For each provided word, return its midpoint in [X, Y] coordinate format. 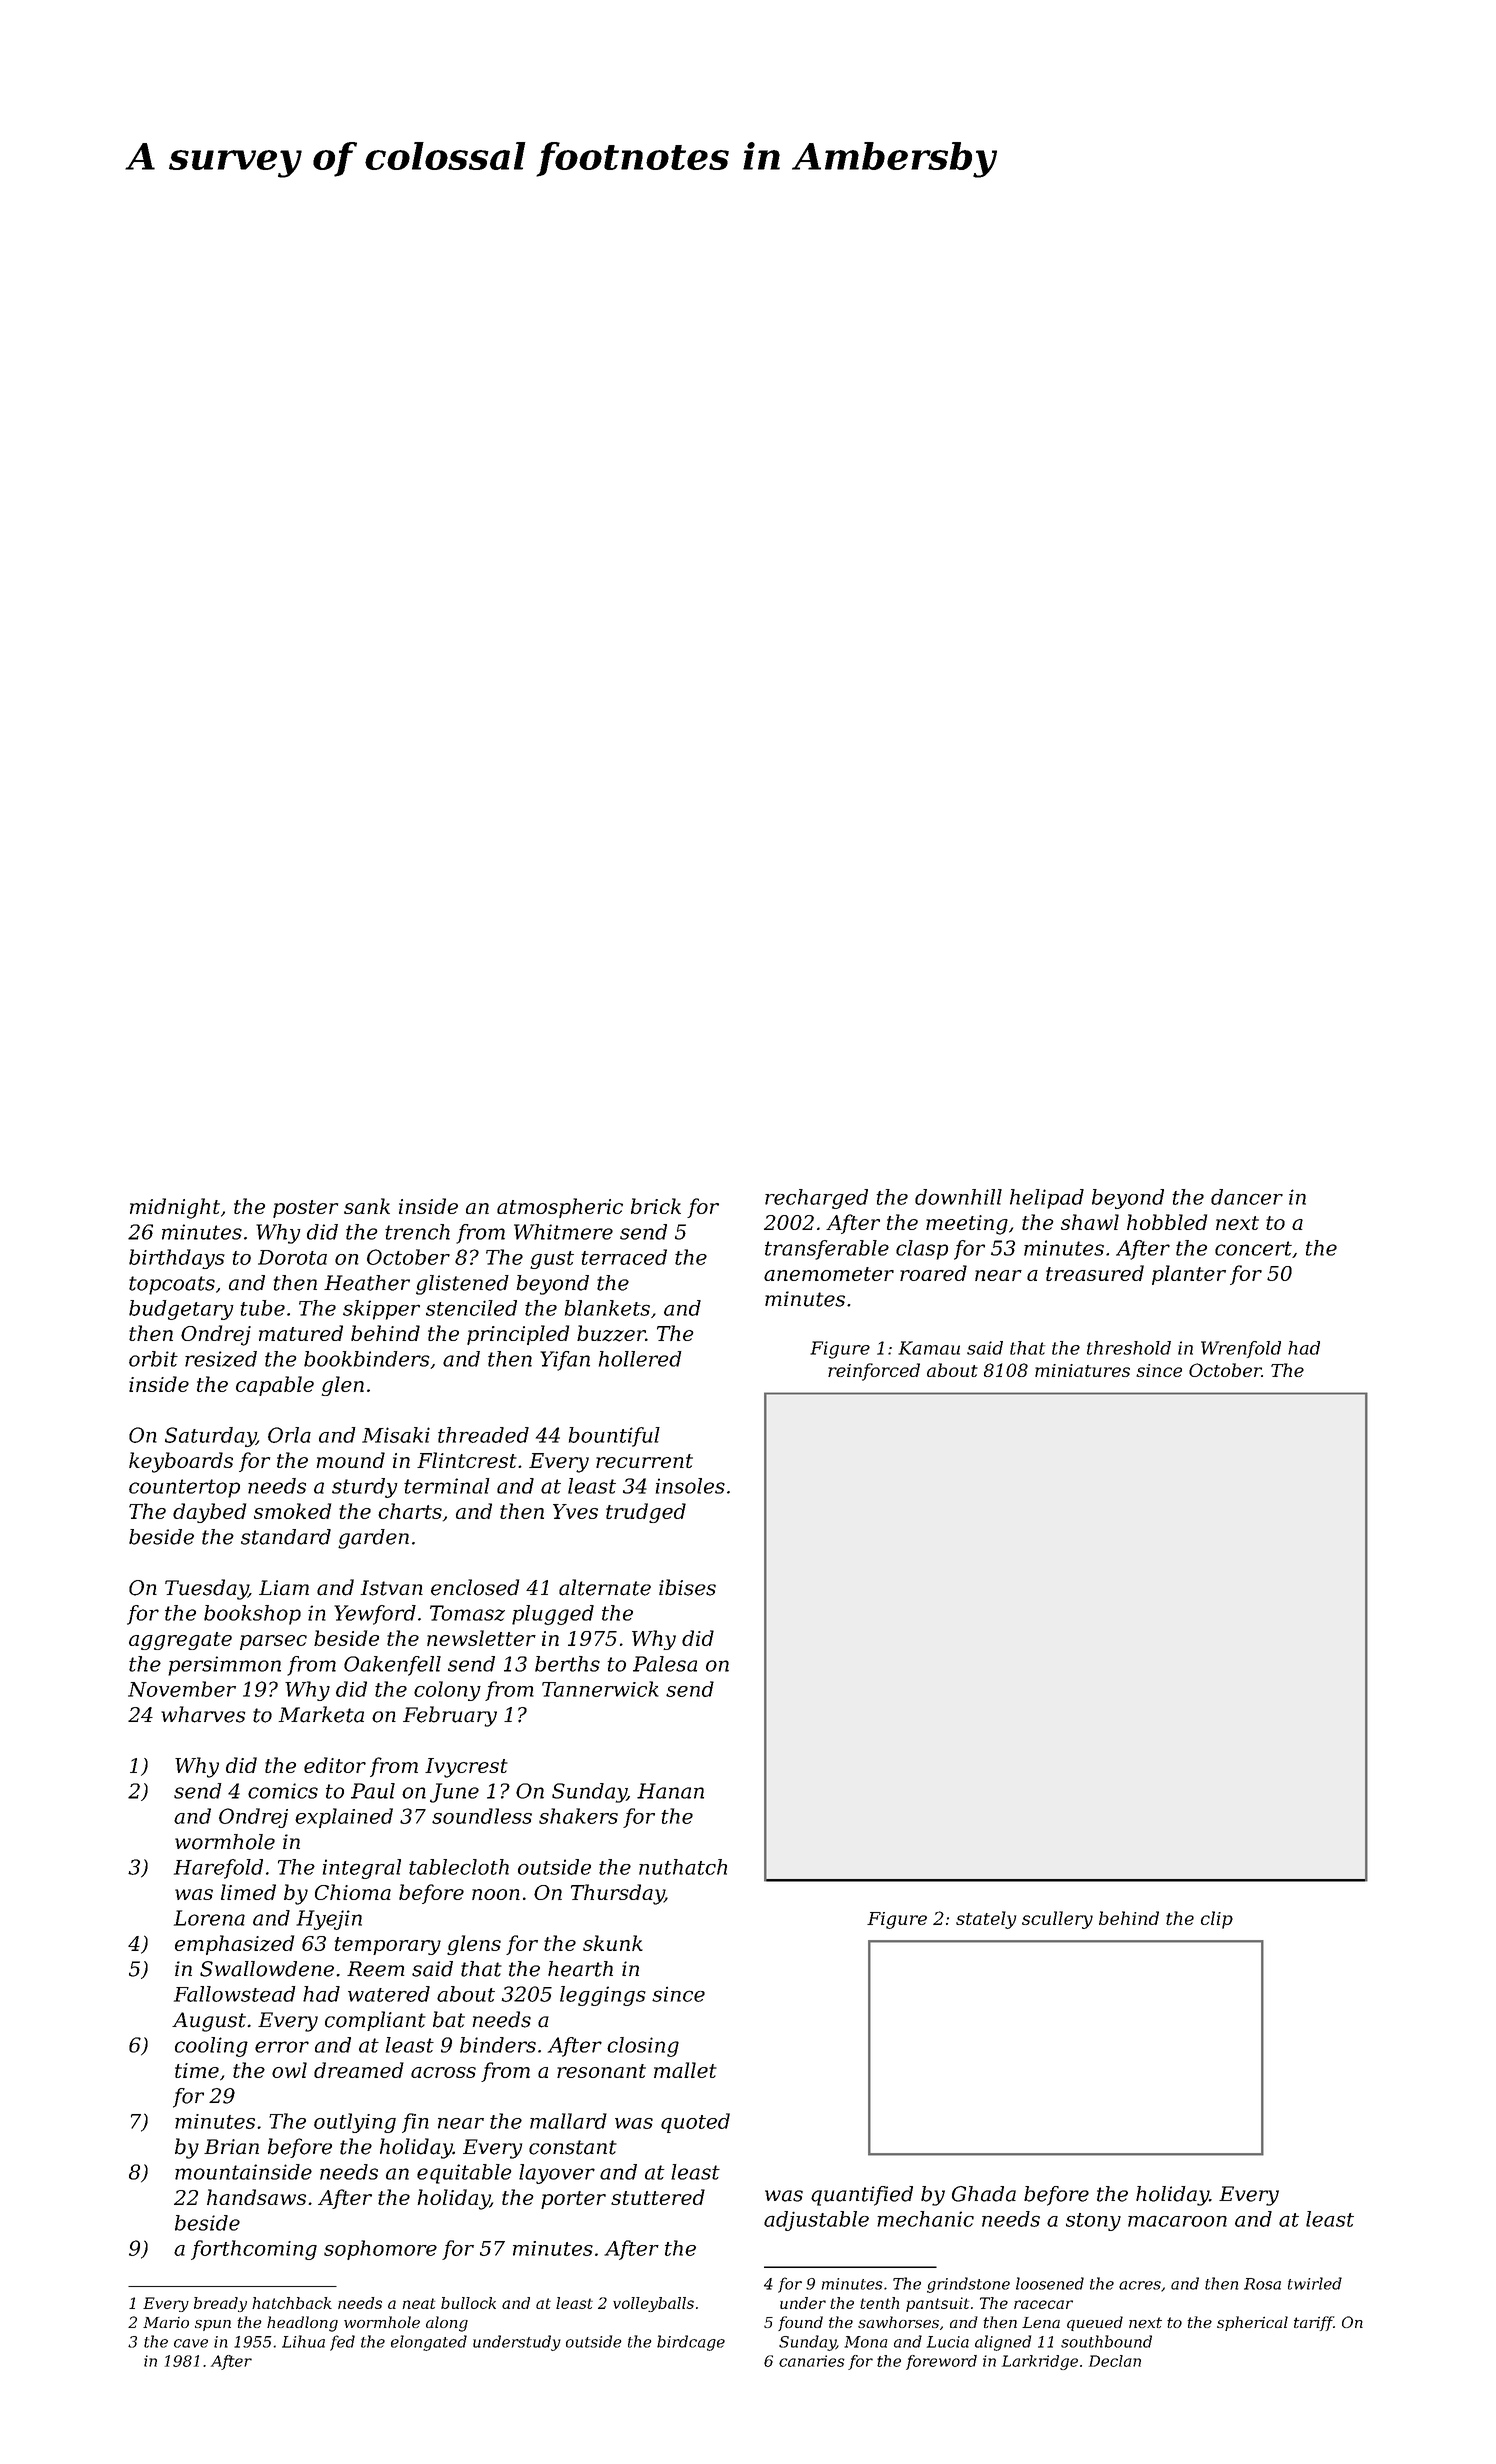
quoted [695, 2123]
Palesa [665, 1664]
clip [1217, 1920]
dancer [1247, 1197]
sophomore [380, 2250]
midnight [175, 1208]
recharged [816, 1199]
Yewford [375, 1615]
